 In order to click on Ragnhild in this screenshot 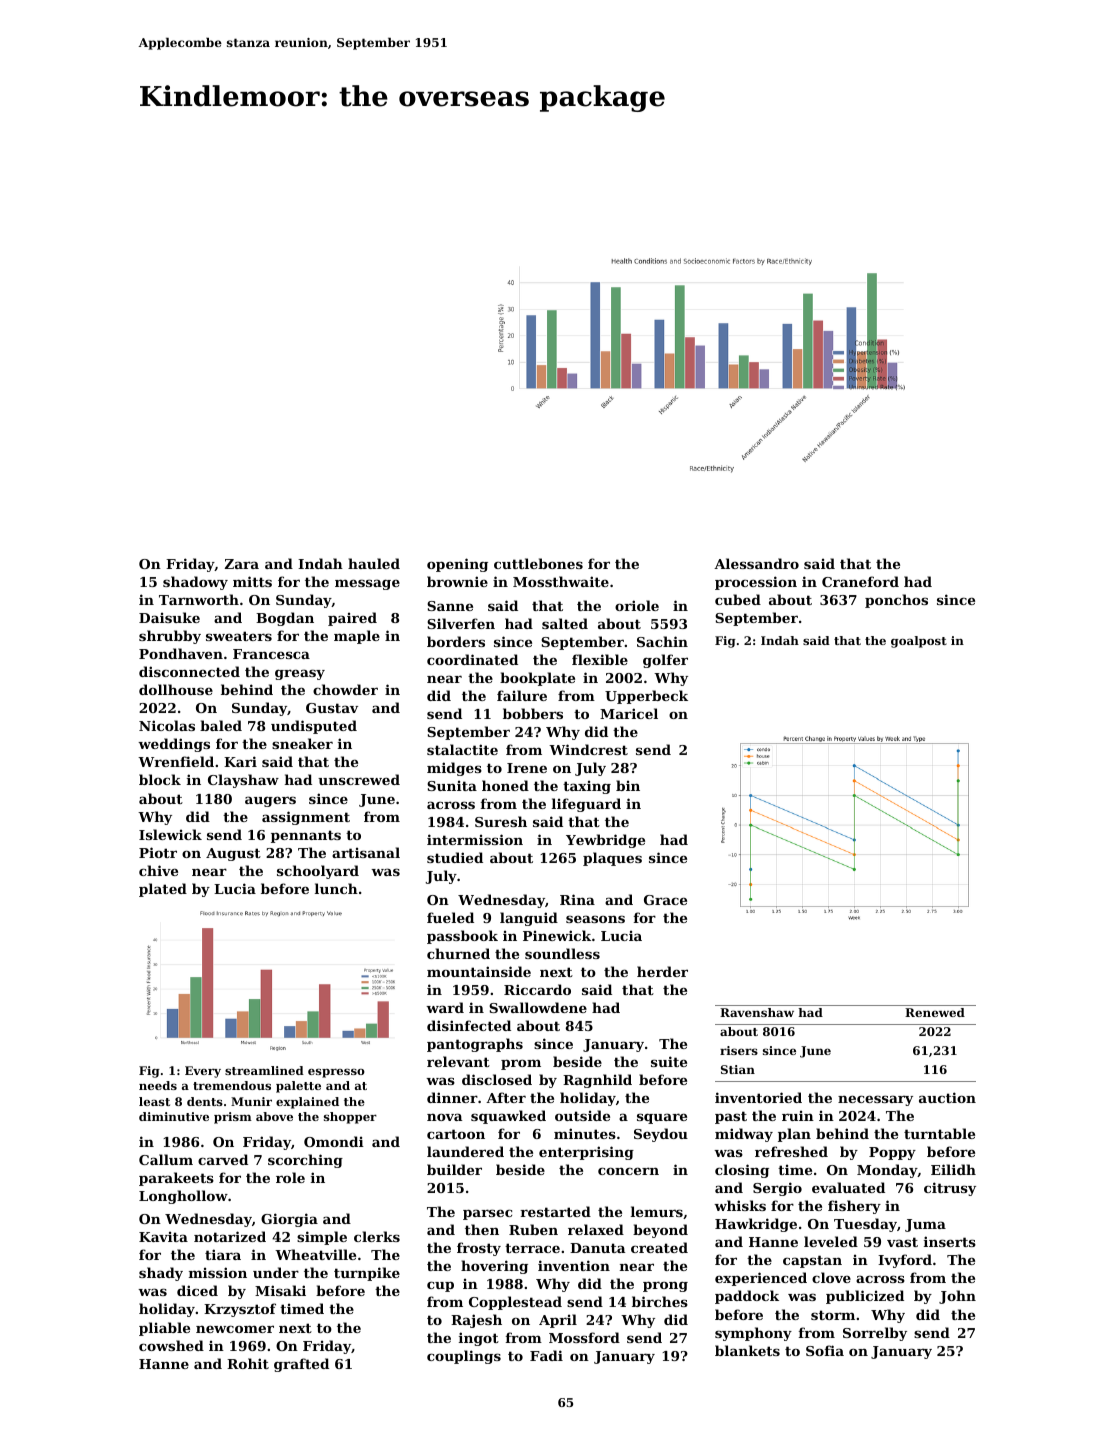, I will do `click(597, 1081)`.
